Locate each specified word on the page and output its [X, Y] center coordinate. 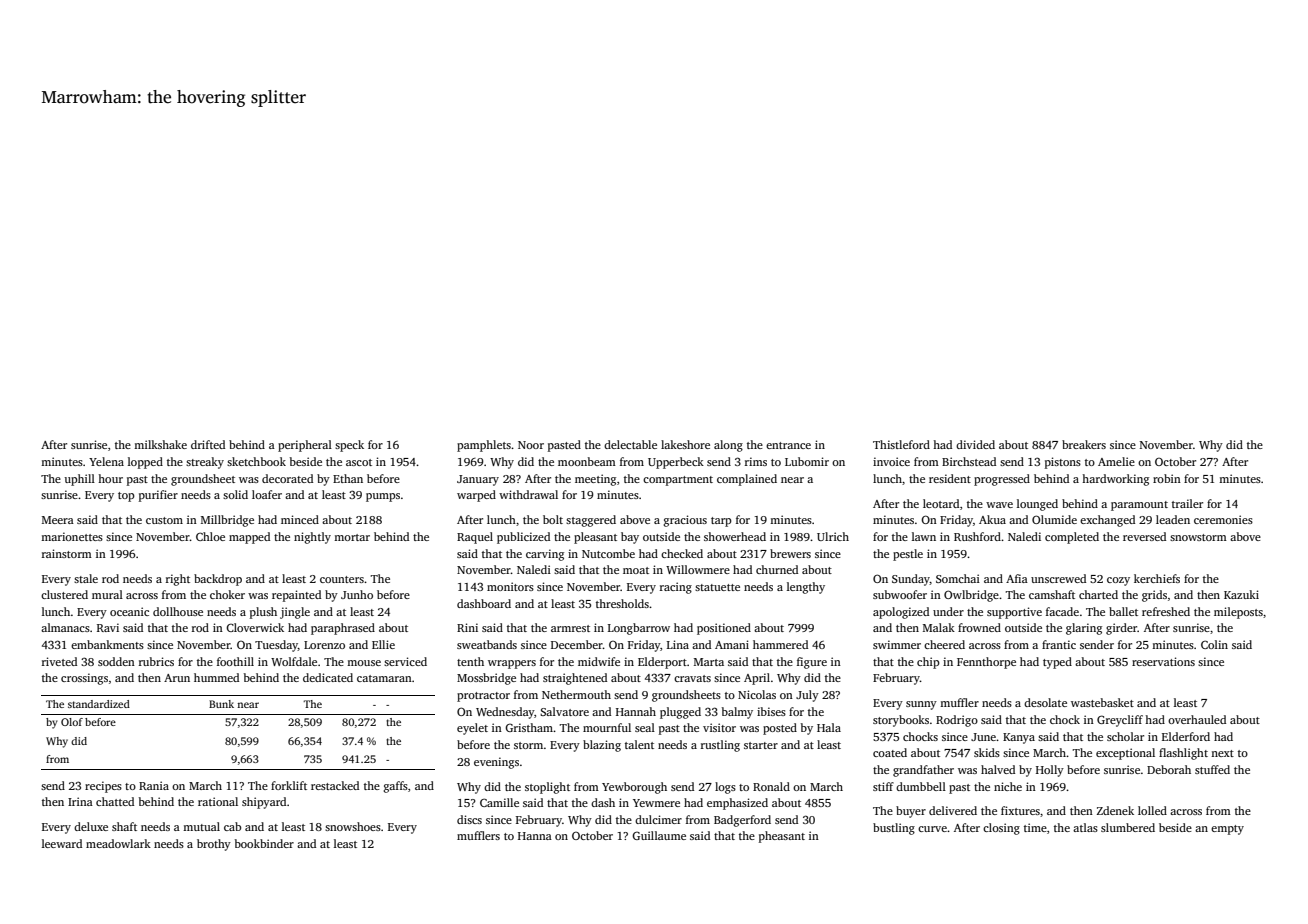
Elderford [1186, 736]
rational [218, 801]
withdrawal [528, 494]
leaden [1173, 519]
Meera [58, 520]
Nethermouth [576, 694]
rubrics [156, 661]
